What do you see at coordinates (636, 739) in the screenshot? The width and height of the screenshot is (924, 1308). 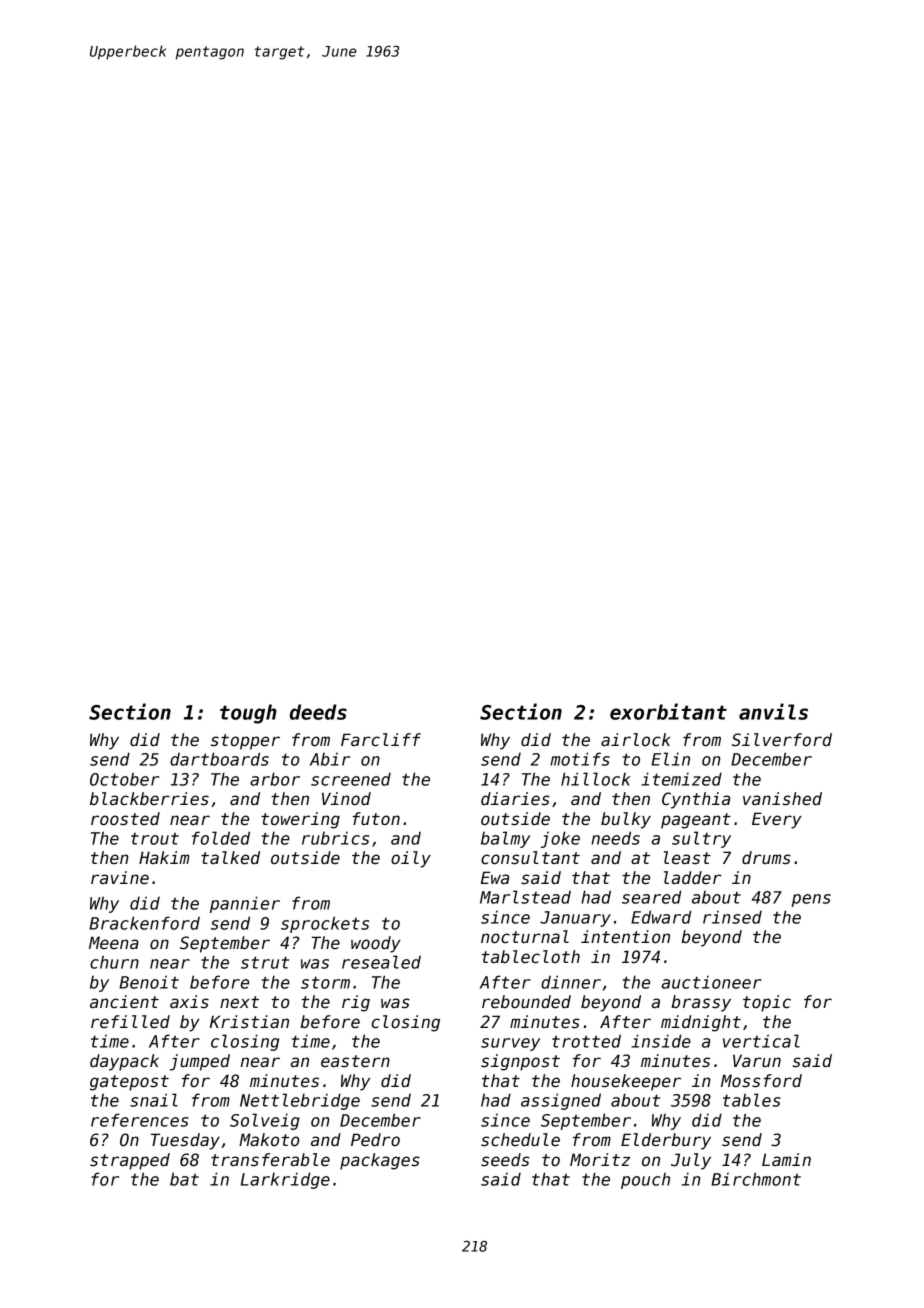 I see `airlock` at bounding box center [636, 739].
